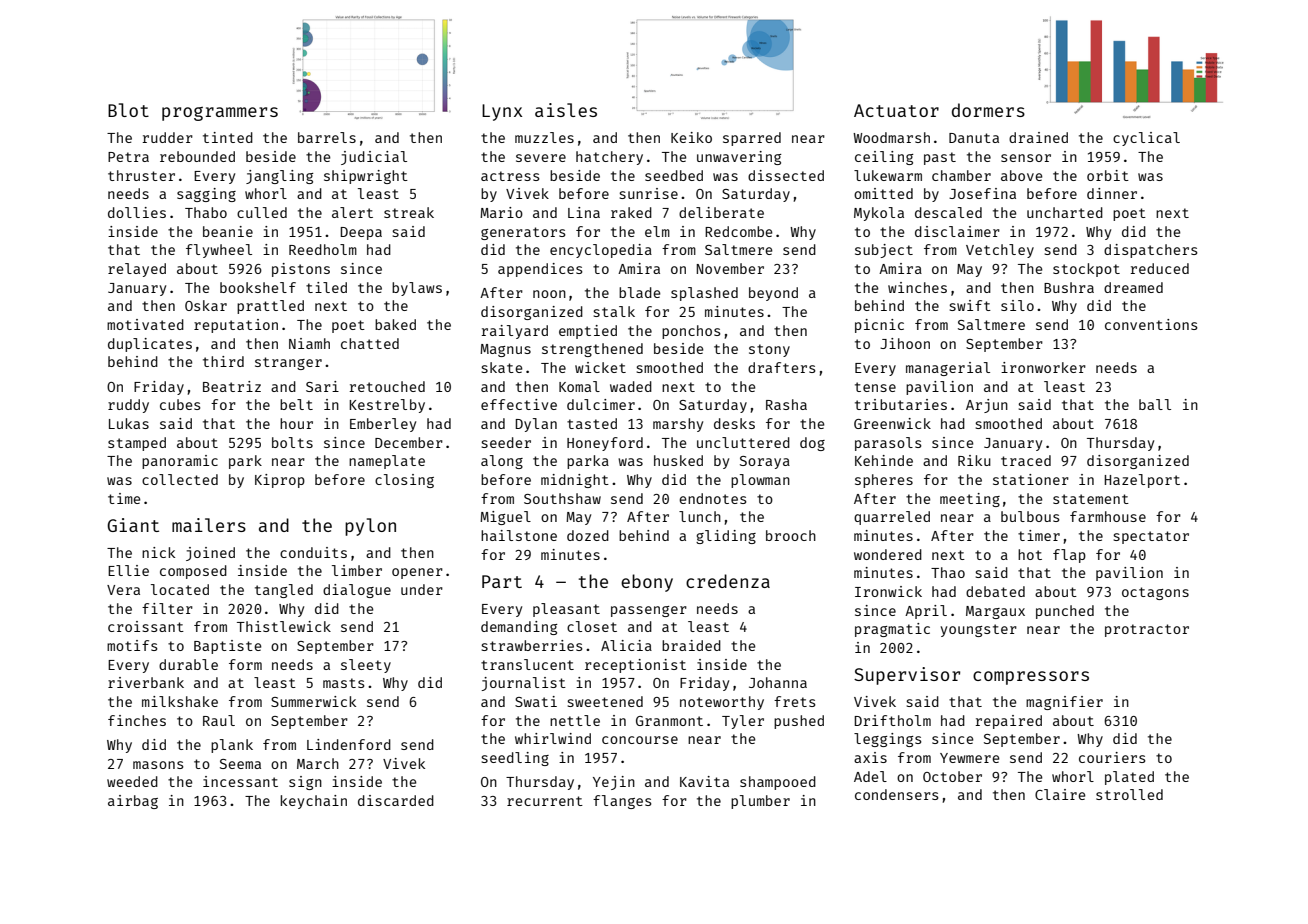 The height and width of the screenshot is (924, 1308). What do you see at coordinates (519, 404) in the screenshot?
I see `effective` at bounding box center [519, 404].
